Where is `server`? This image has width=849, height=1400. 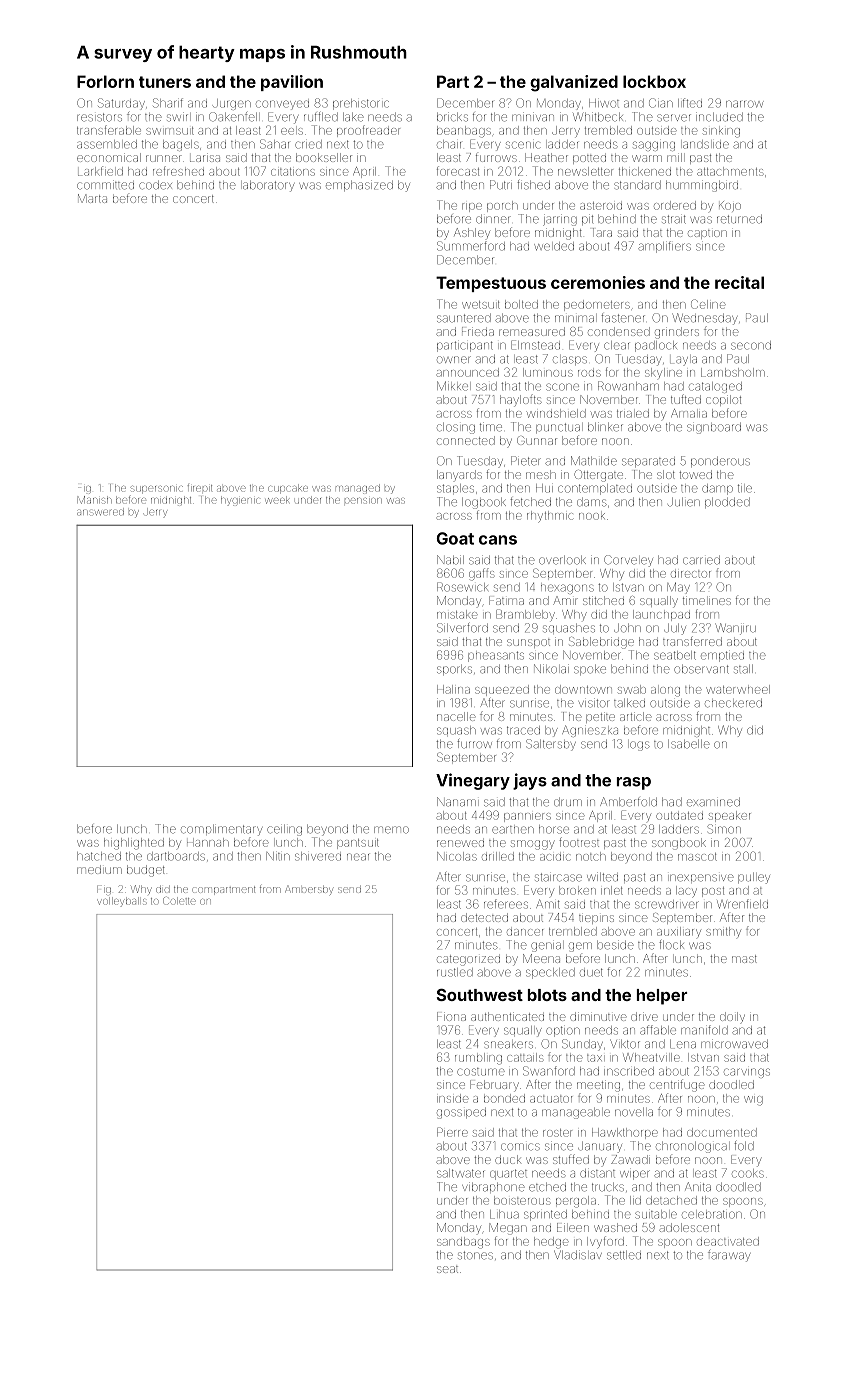
server is located at coordinates (674, 118).
